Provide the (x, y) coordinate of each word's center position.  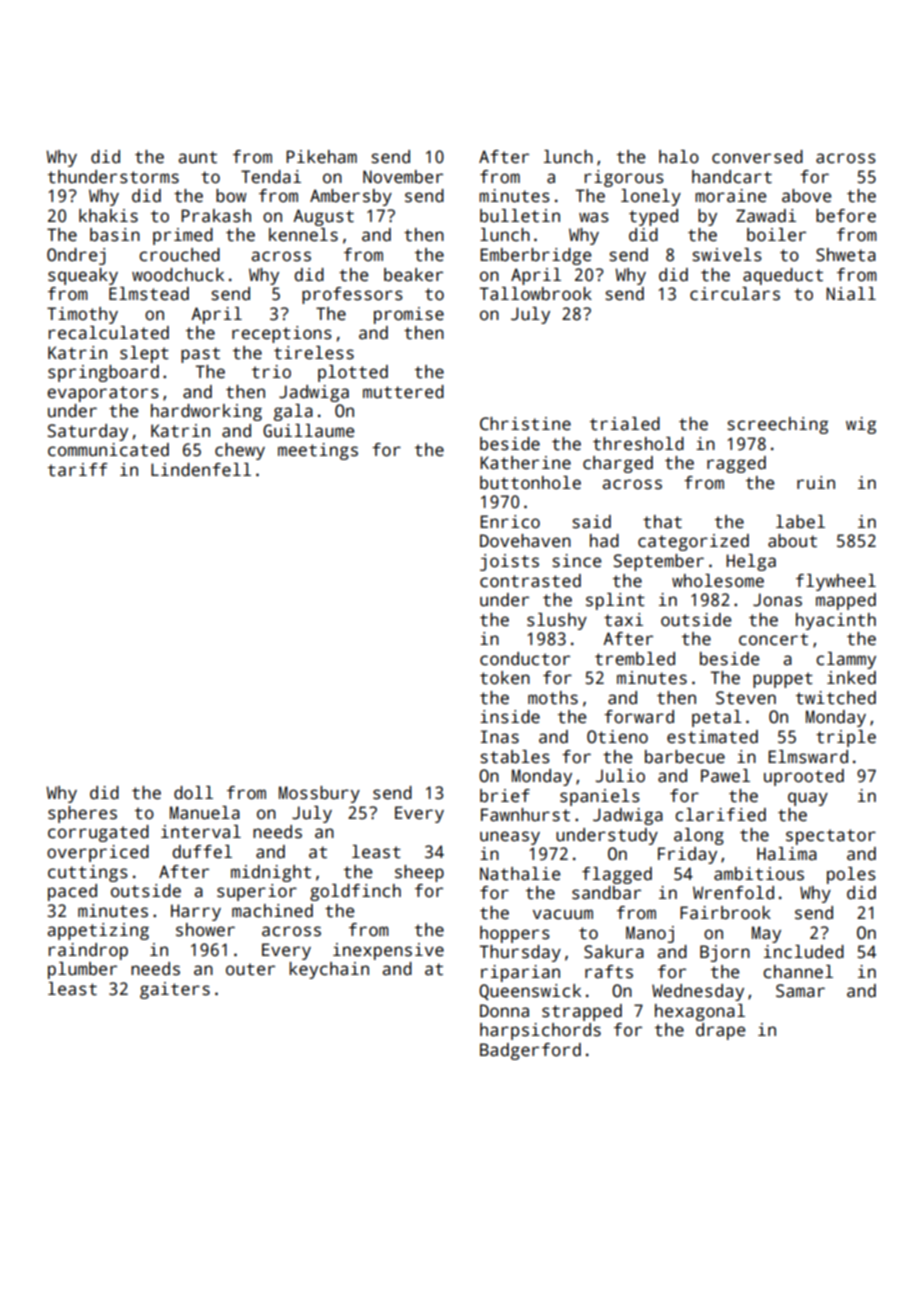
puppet (783, 680)
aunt (197, 157)
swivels (727, 255)
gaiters (175, 990)
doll (193, 793)
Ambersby (351, 197)
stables (515, 757)
